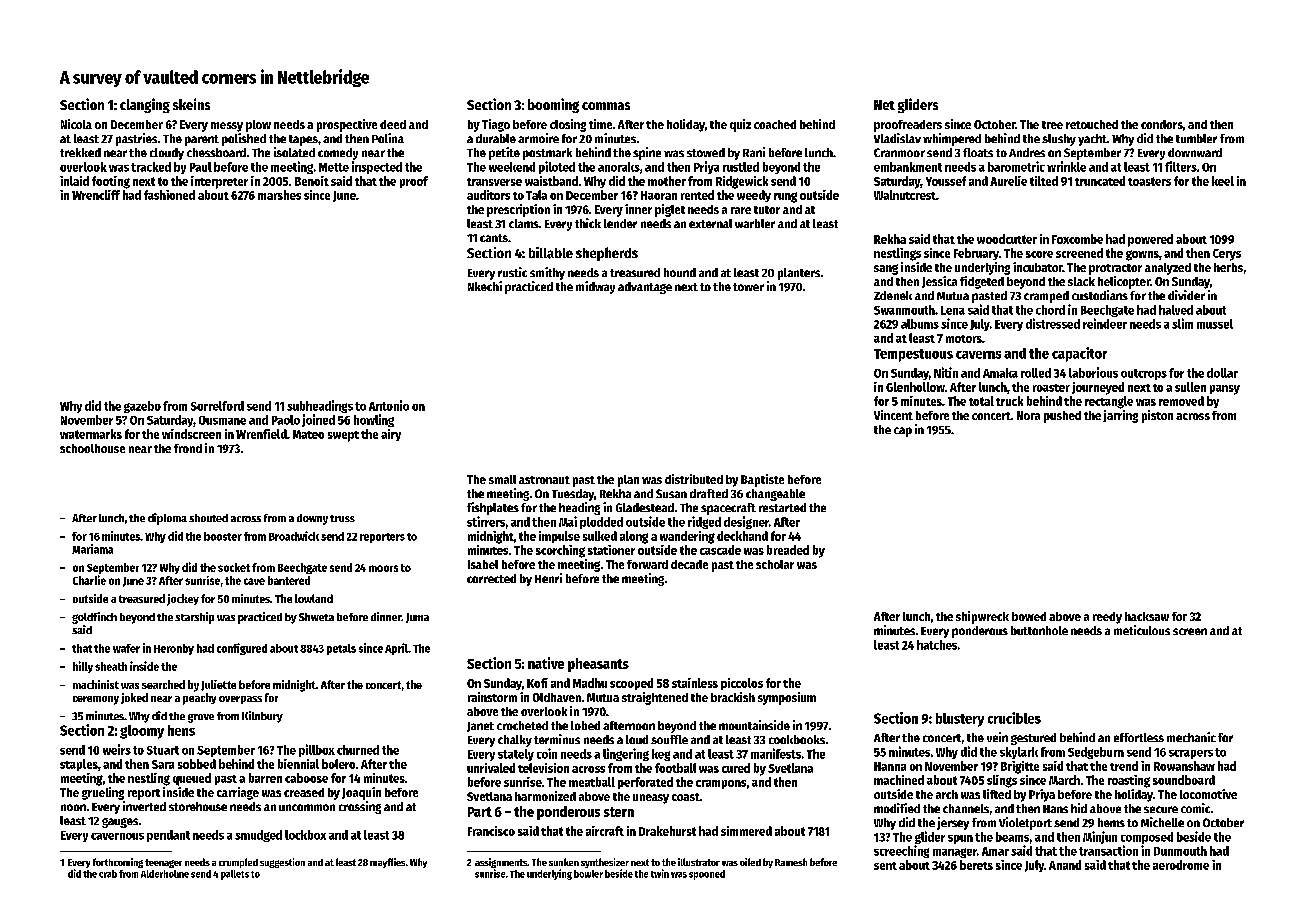  Describe the element at coordinates (145, 105) in the image. I see `clanging` at that location.
